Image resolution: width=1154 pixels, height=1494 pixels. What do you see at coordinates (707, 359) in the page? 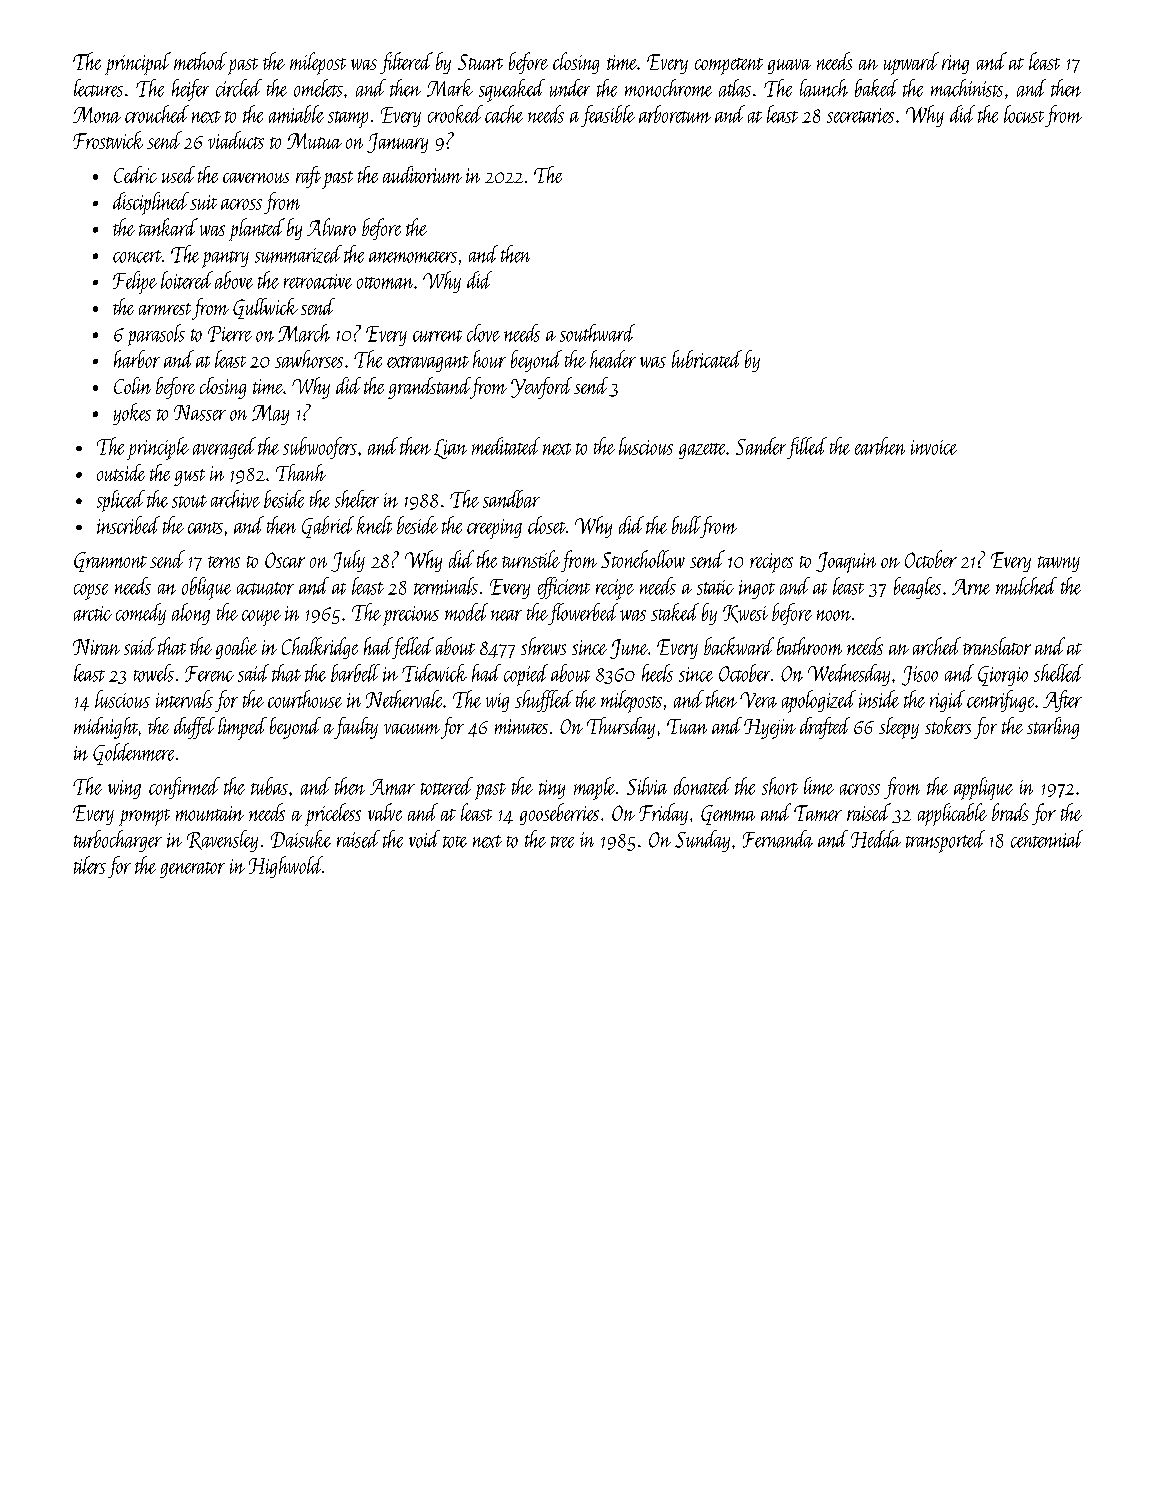
I see `lubricated` at bounding box center [707, 359].
